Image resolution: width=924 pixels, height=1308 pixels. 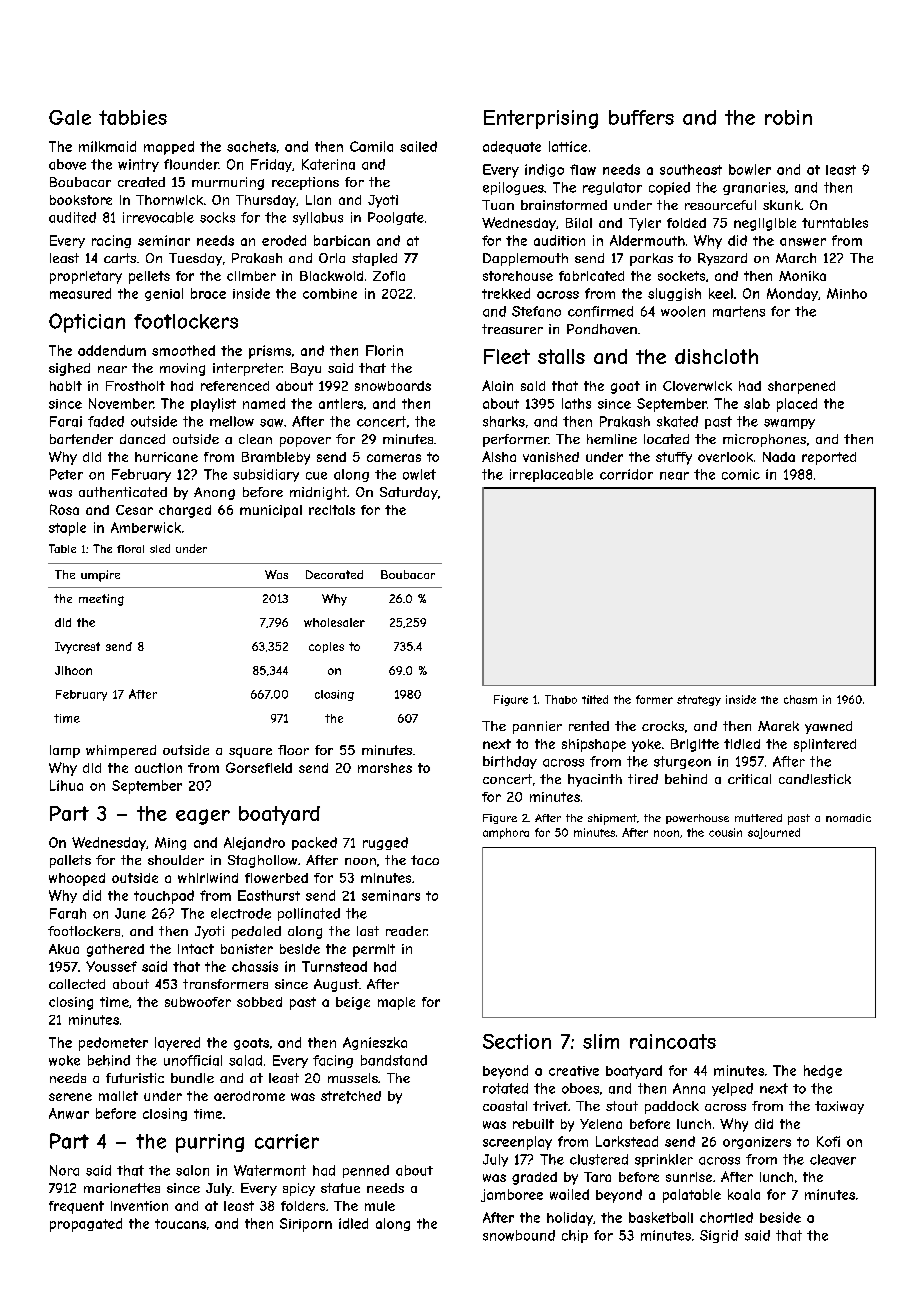 What do you see at coordinates (512, 147) in the page?
I see `adequate` at bounding box center [512, 147].
